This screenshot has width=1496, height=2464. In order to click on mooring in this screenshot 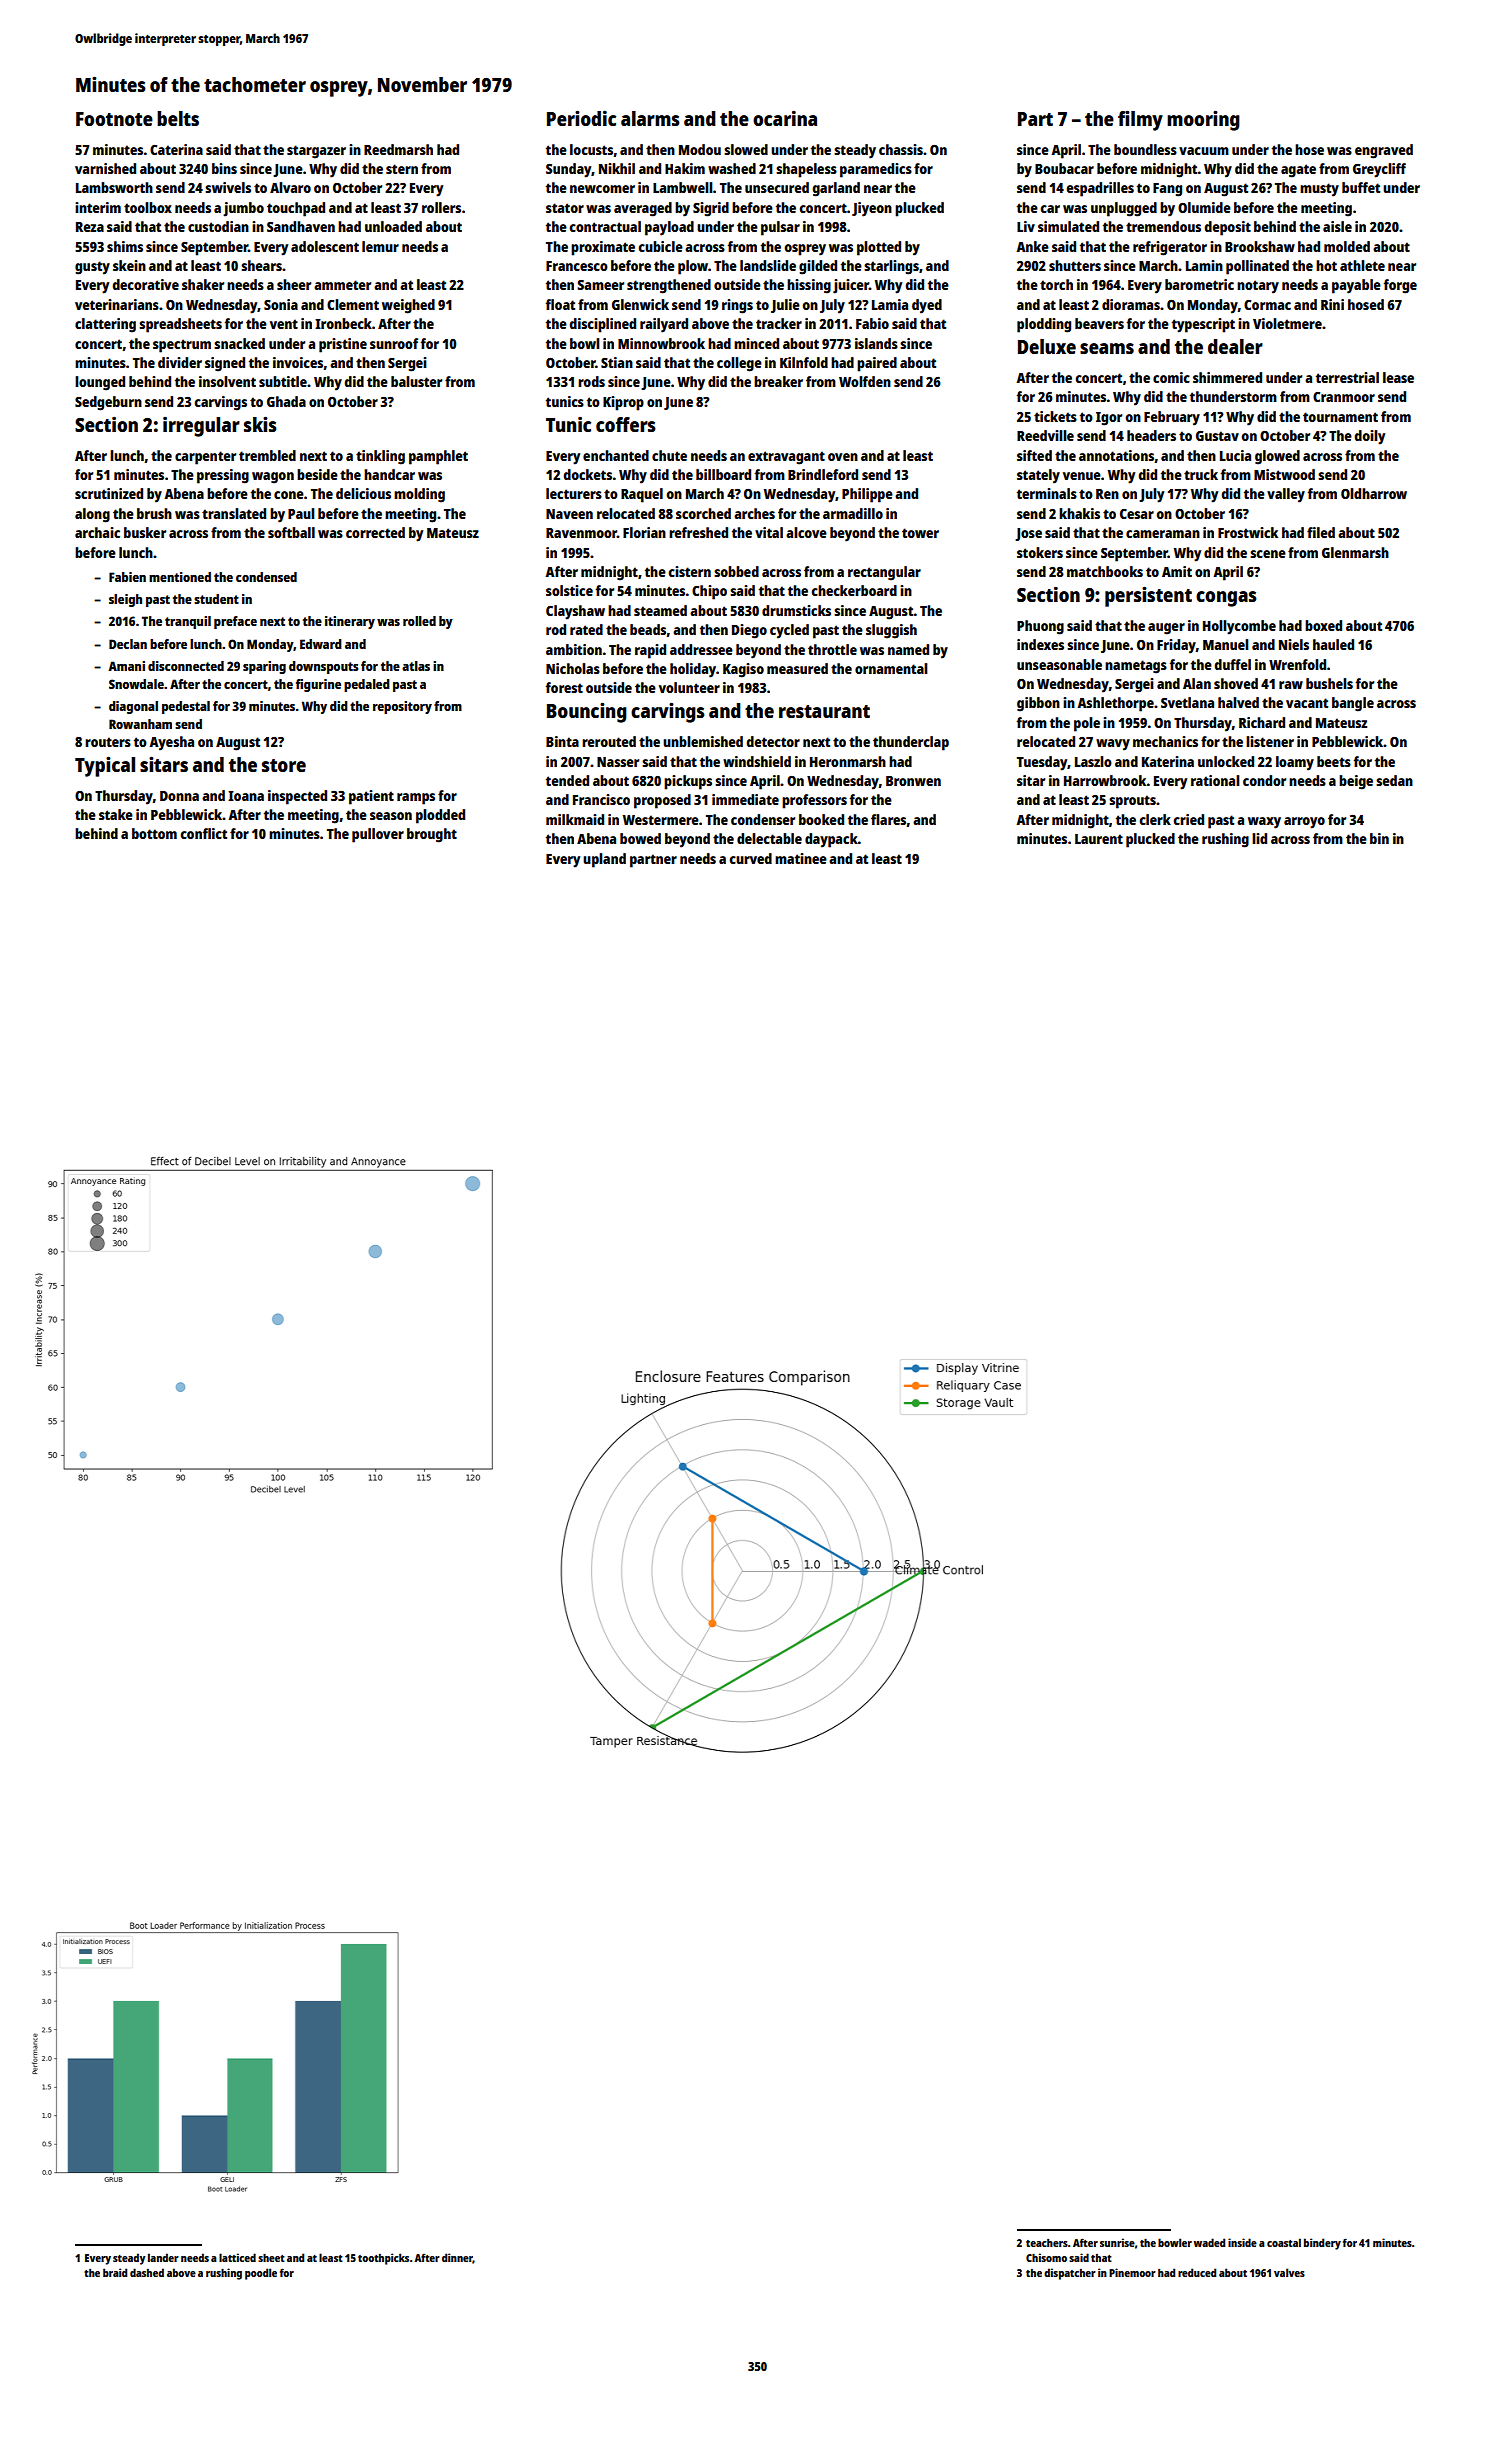, I will do `click(1203, 120)`.
